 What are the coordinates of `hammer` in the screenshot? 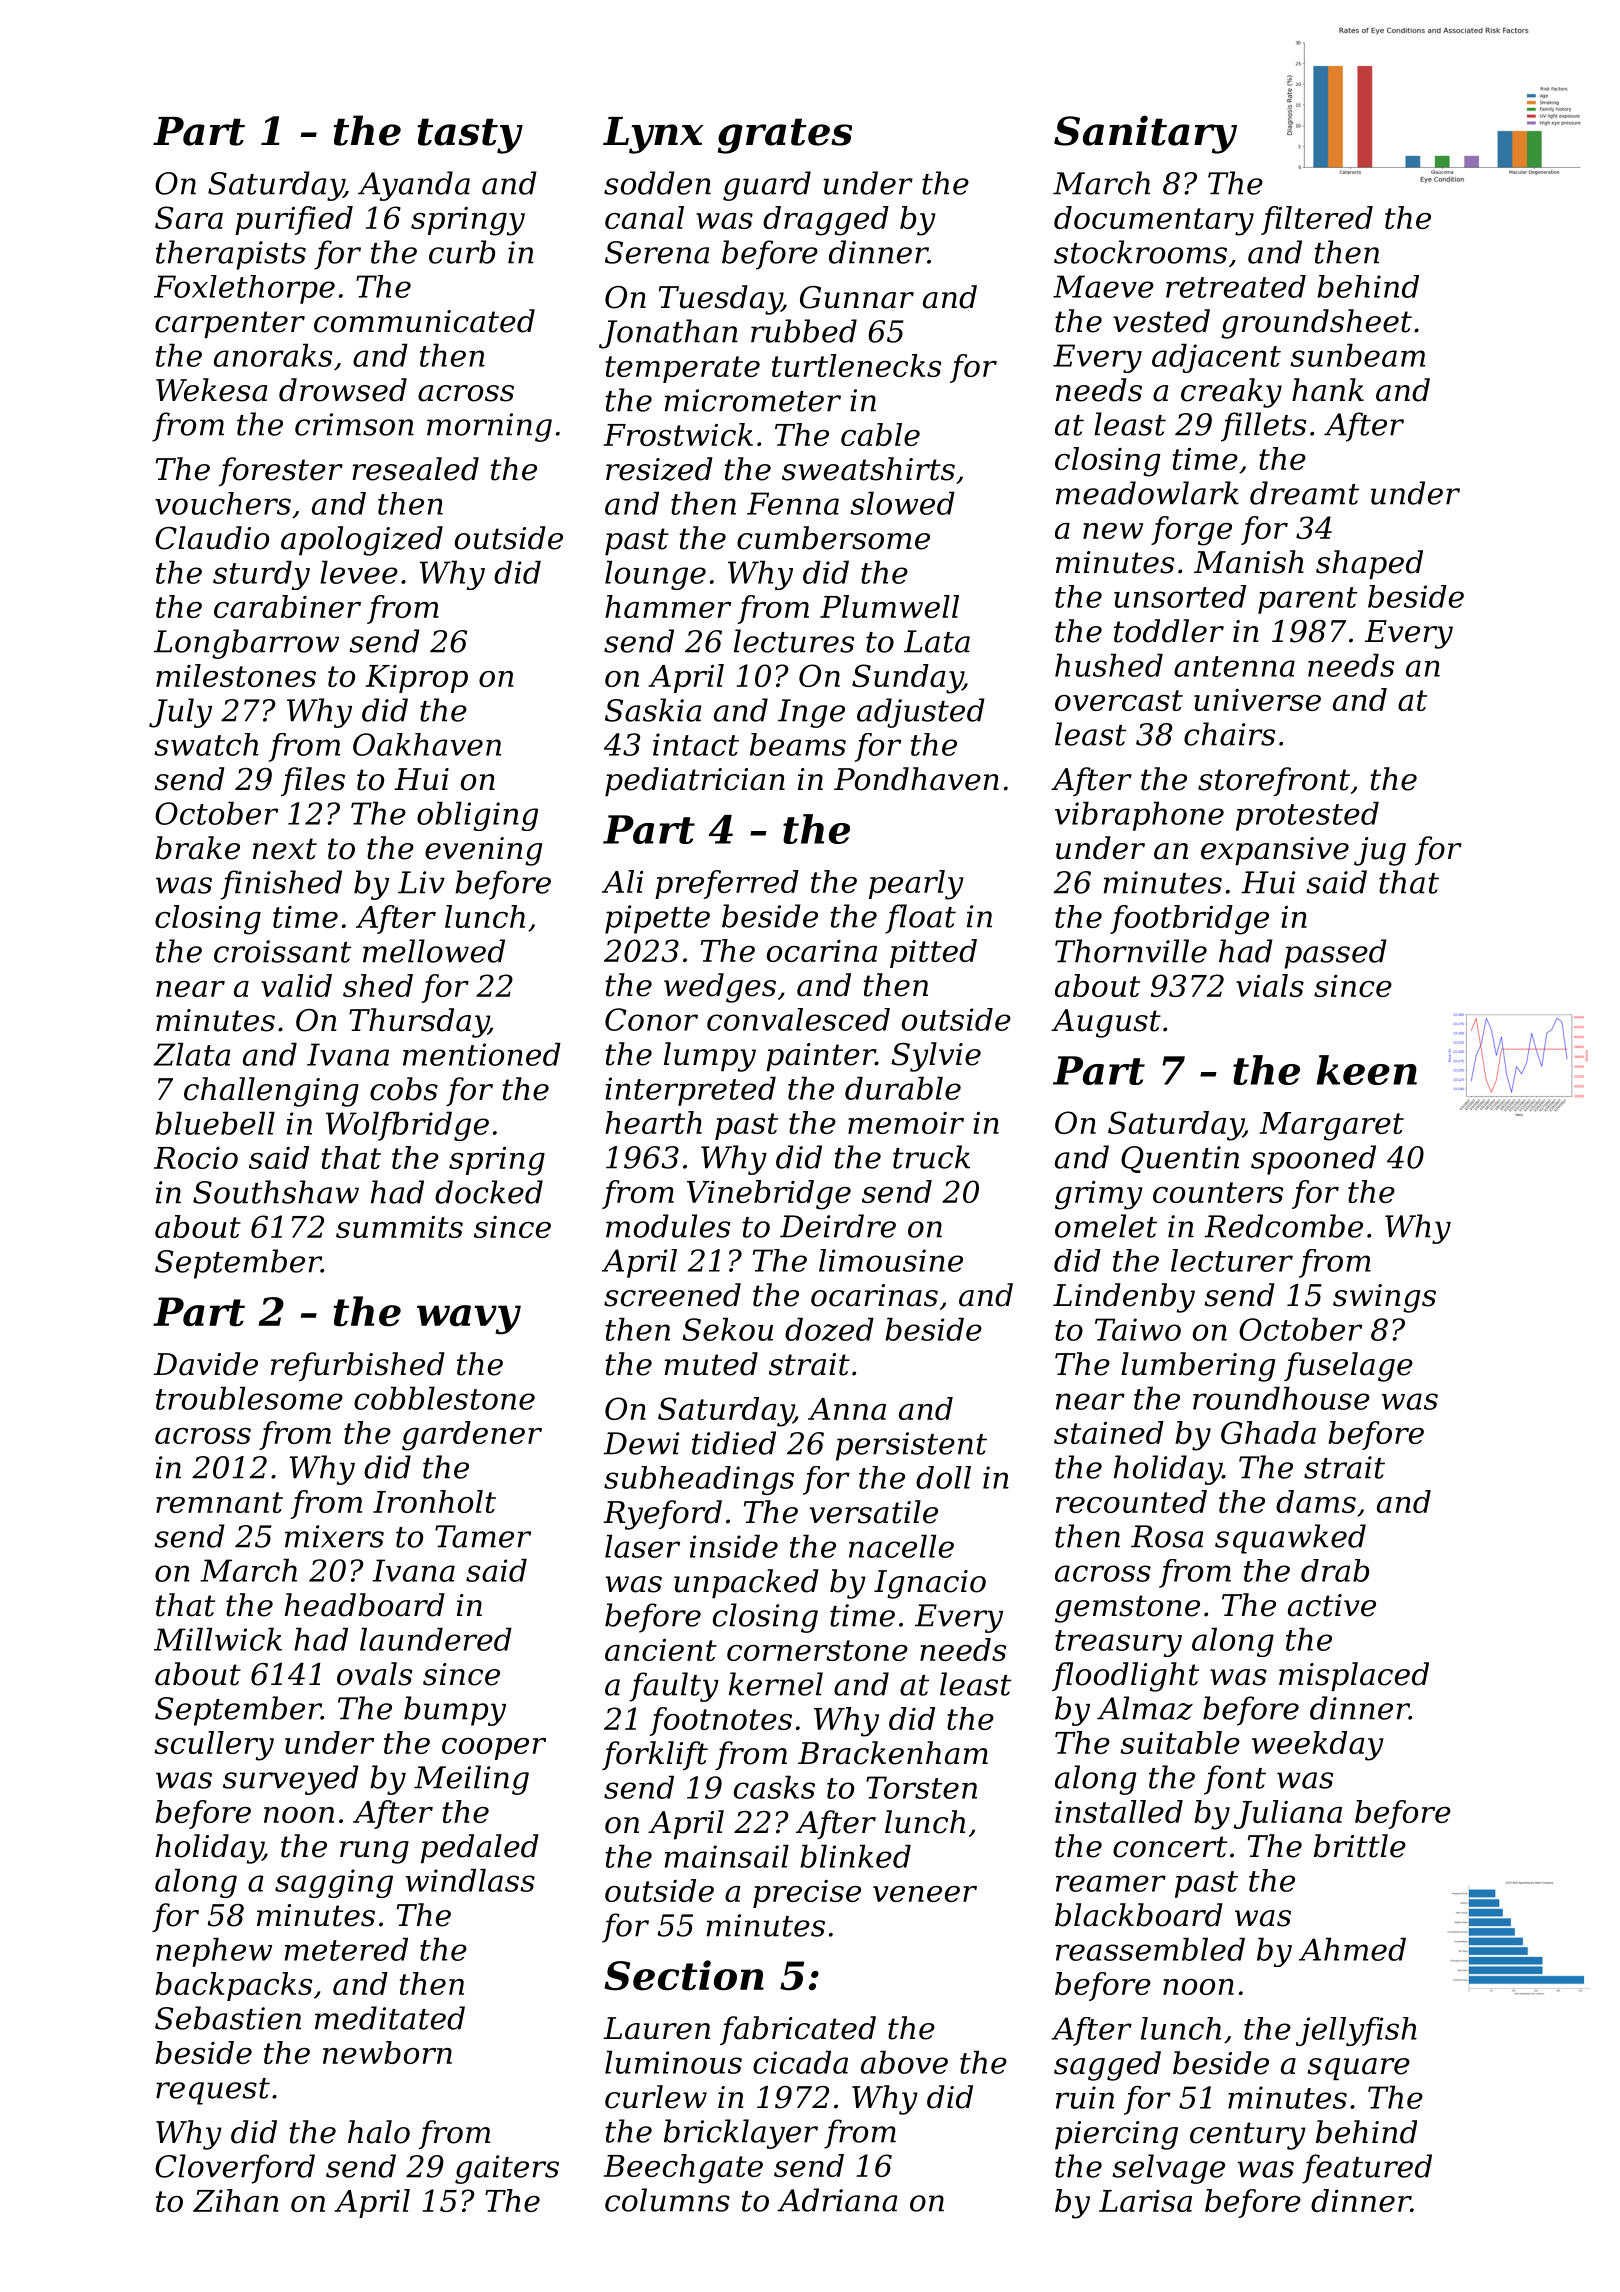 It's located at (668, 606).
